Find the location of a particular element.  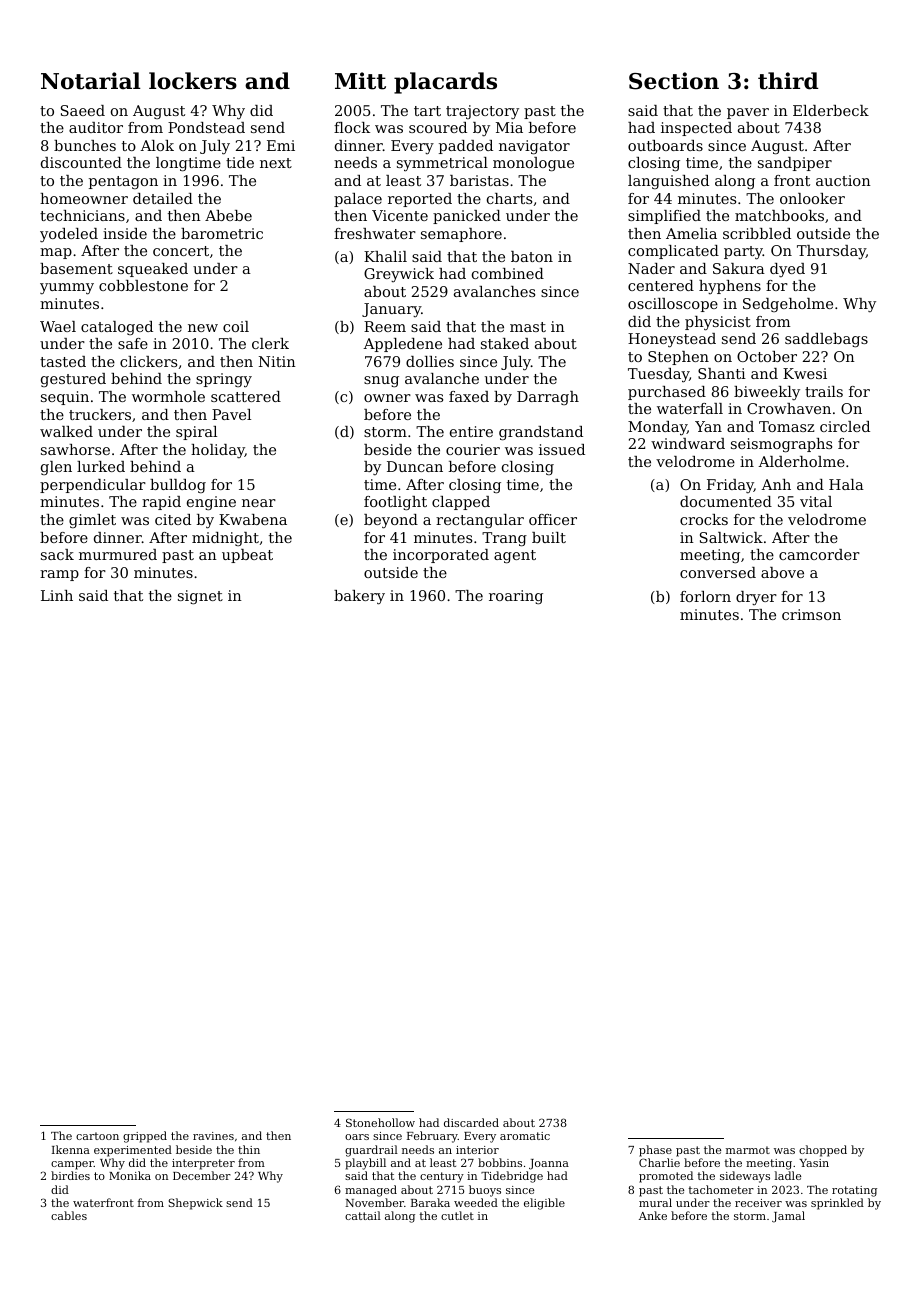

reported is located at coordinates (420, 200).
